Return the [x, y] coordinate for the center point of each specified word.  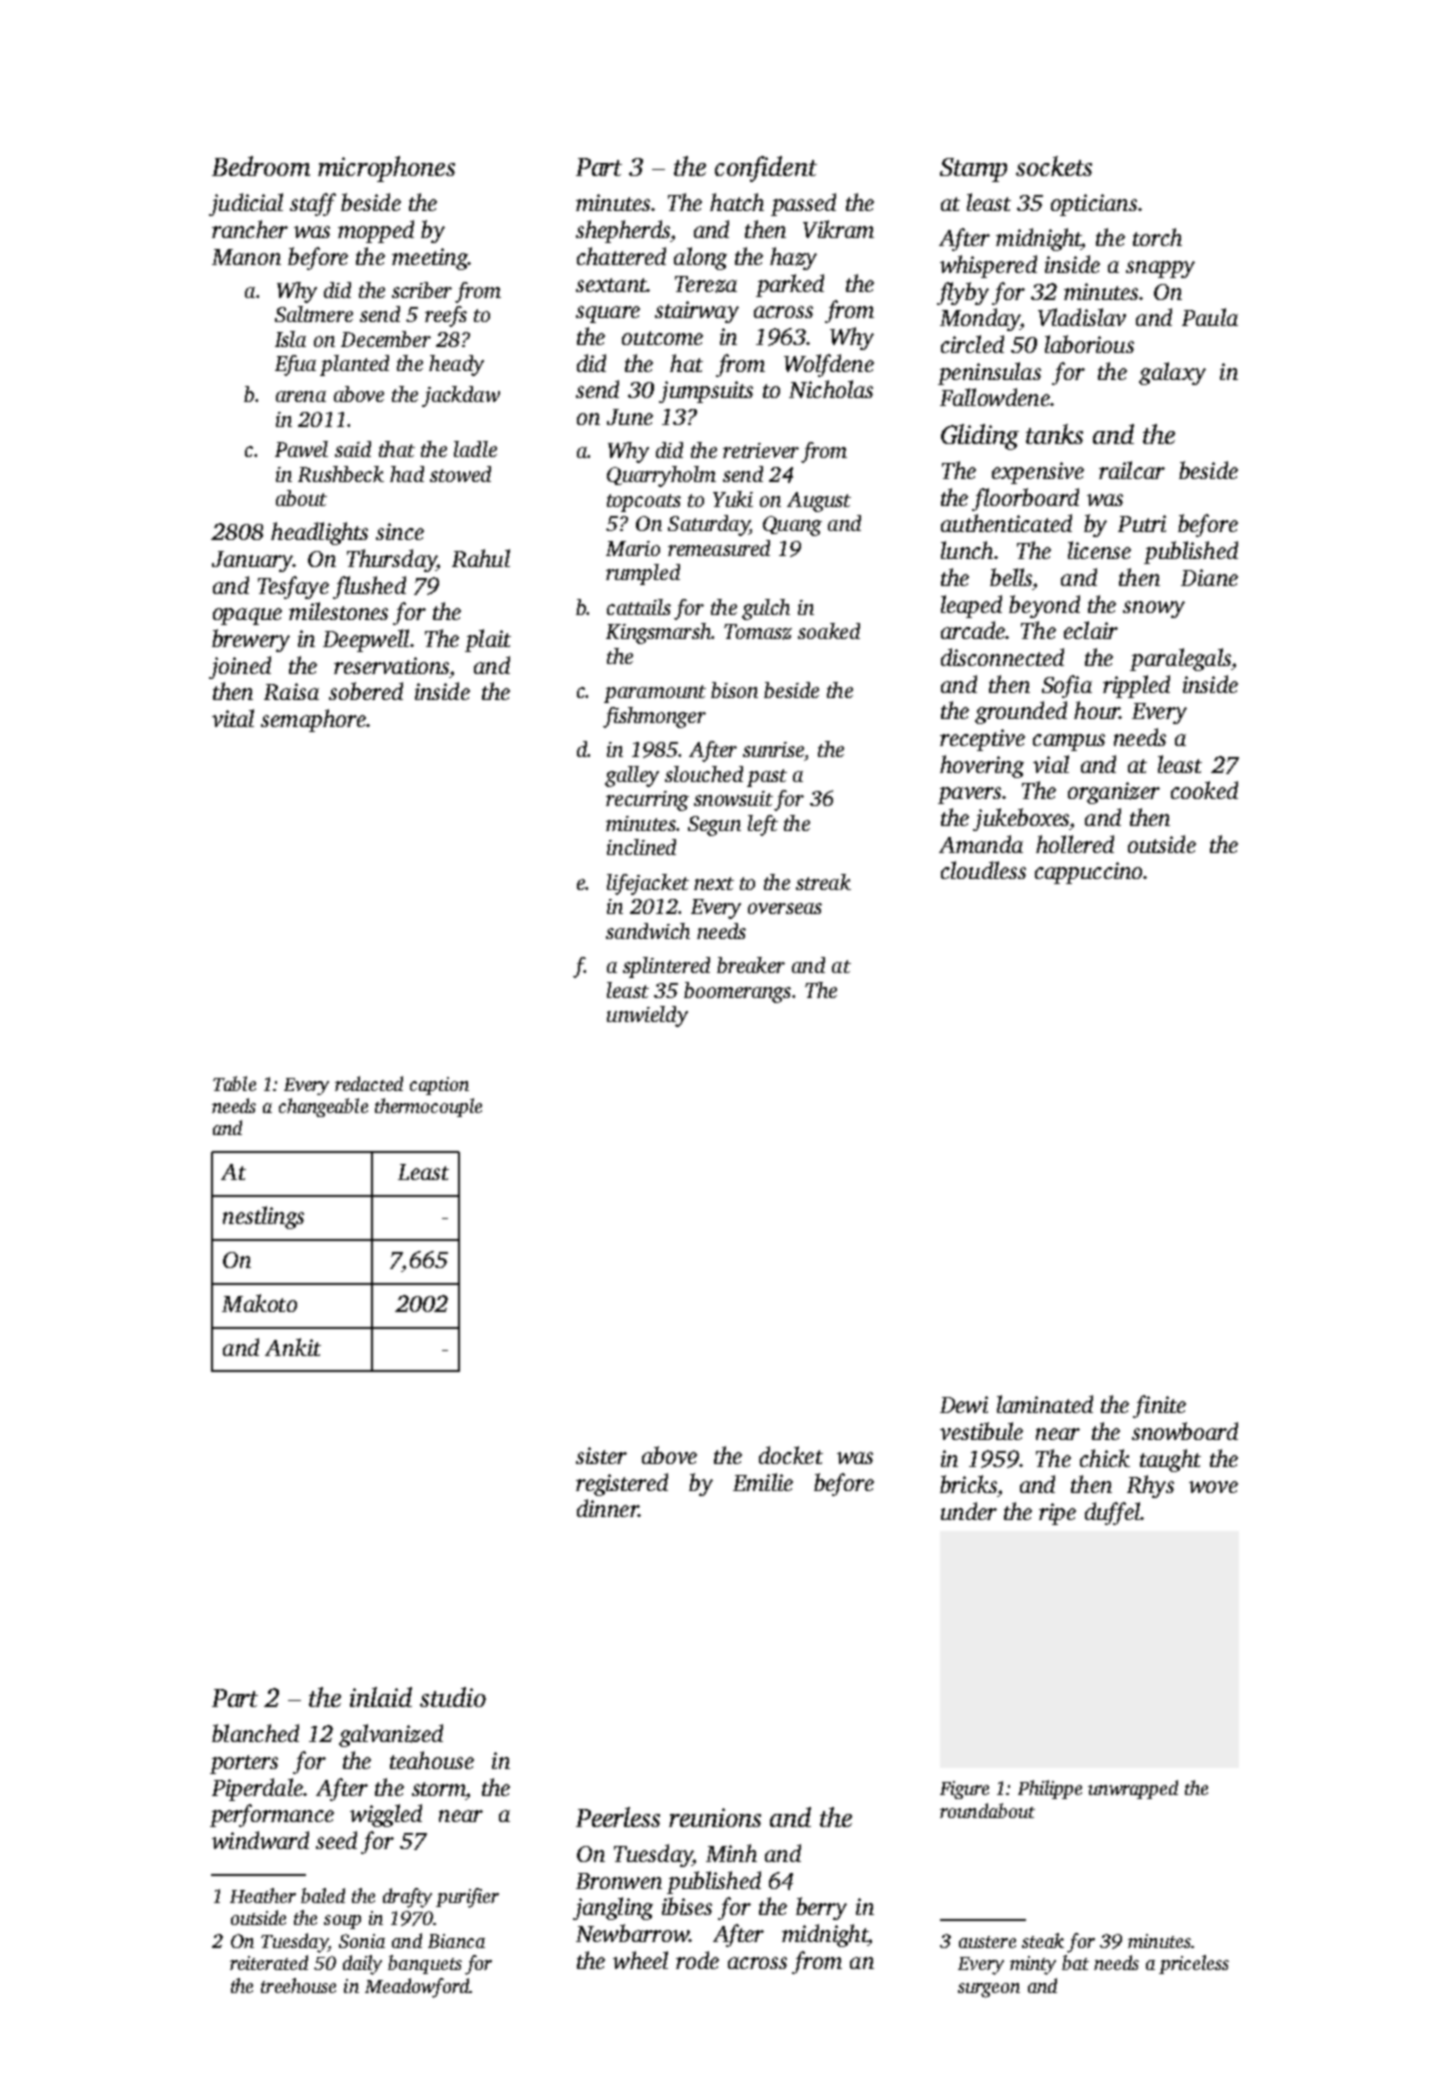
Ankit [293, 1347]
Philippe [1050, 1789]
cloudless [983, 870]
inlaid [381, 1697]
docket [791, 1455]
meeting [430, 259]
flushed [369, 587]
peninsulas [989, 373]
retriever [761, 450]
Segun [714, 826]
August [819, 502]
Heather [263, 1895]
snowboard [1185, 1431]
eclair [1091, 630]
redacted [369, 1083]
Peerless [618, 1817]
